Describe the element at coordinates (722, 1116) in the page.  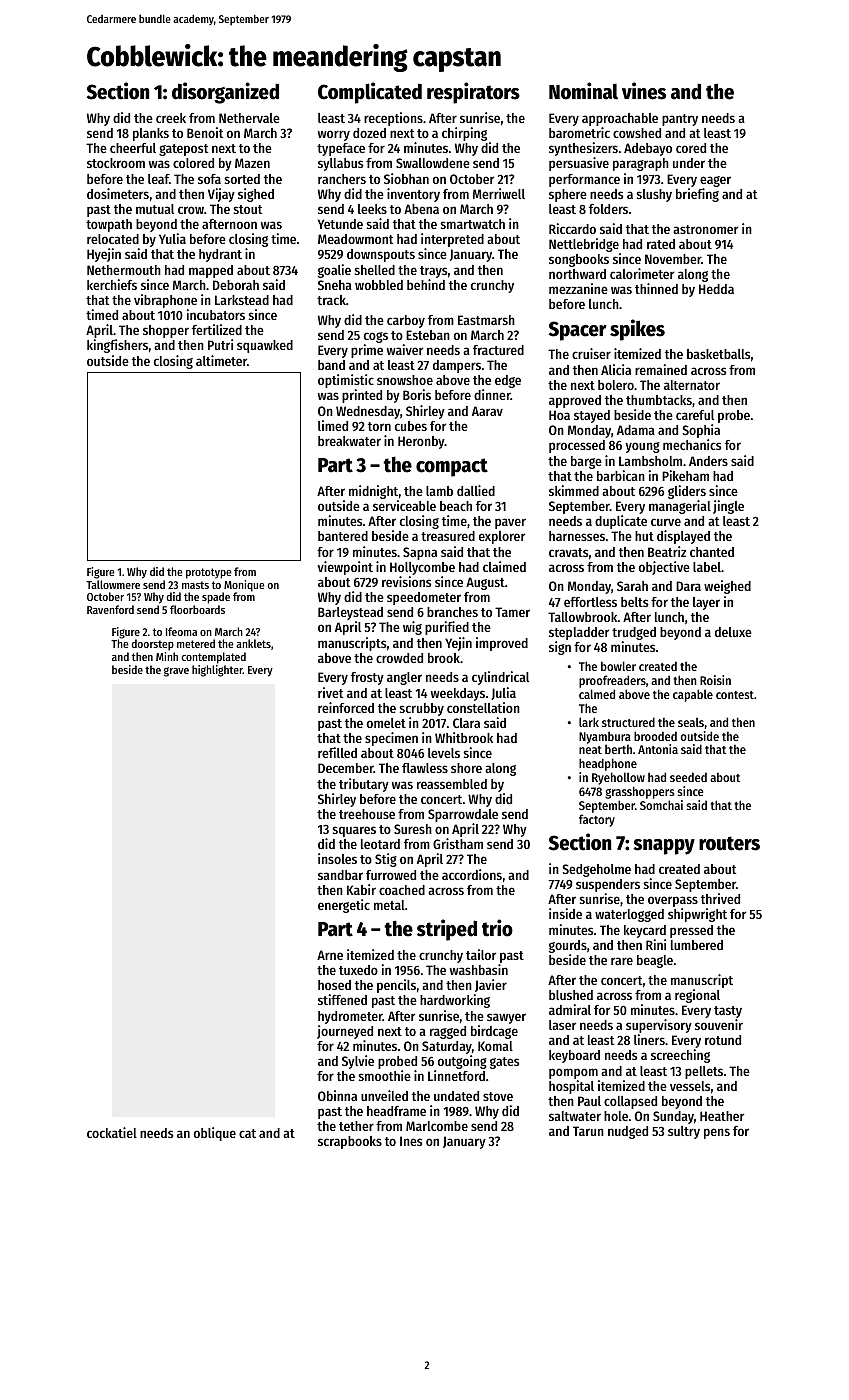
I see `Heather` at that location.
